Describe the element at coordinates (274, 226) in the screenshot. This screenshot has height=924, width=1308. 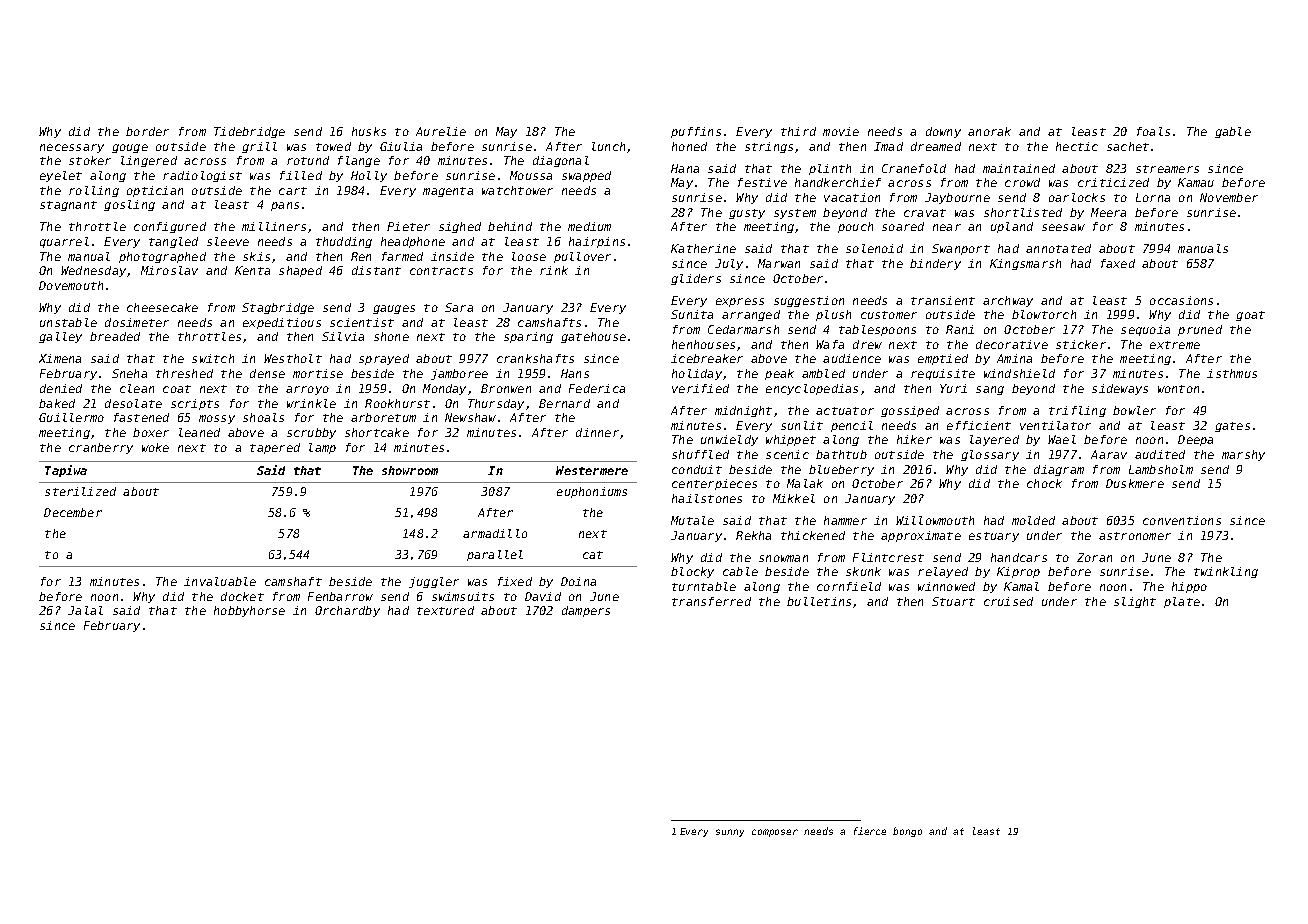
I see `milliners` at that location.
